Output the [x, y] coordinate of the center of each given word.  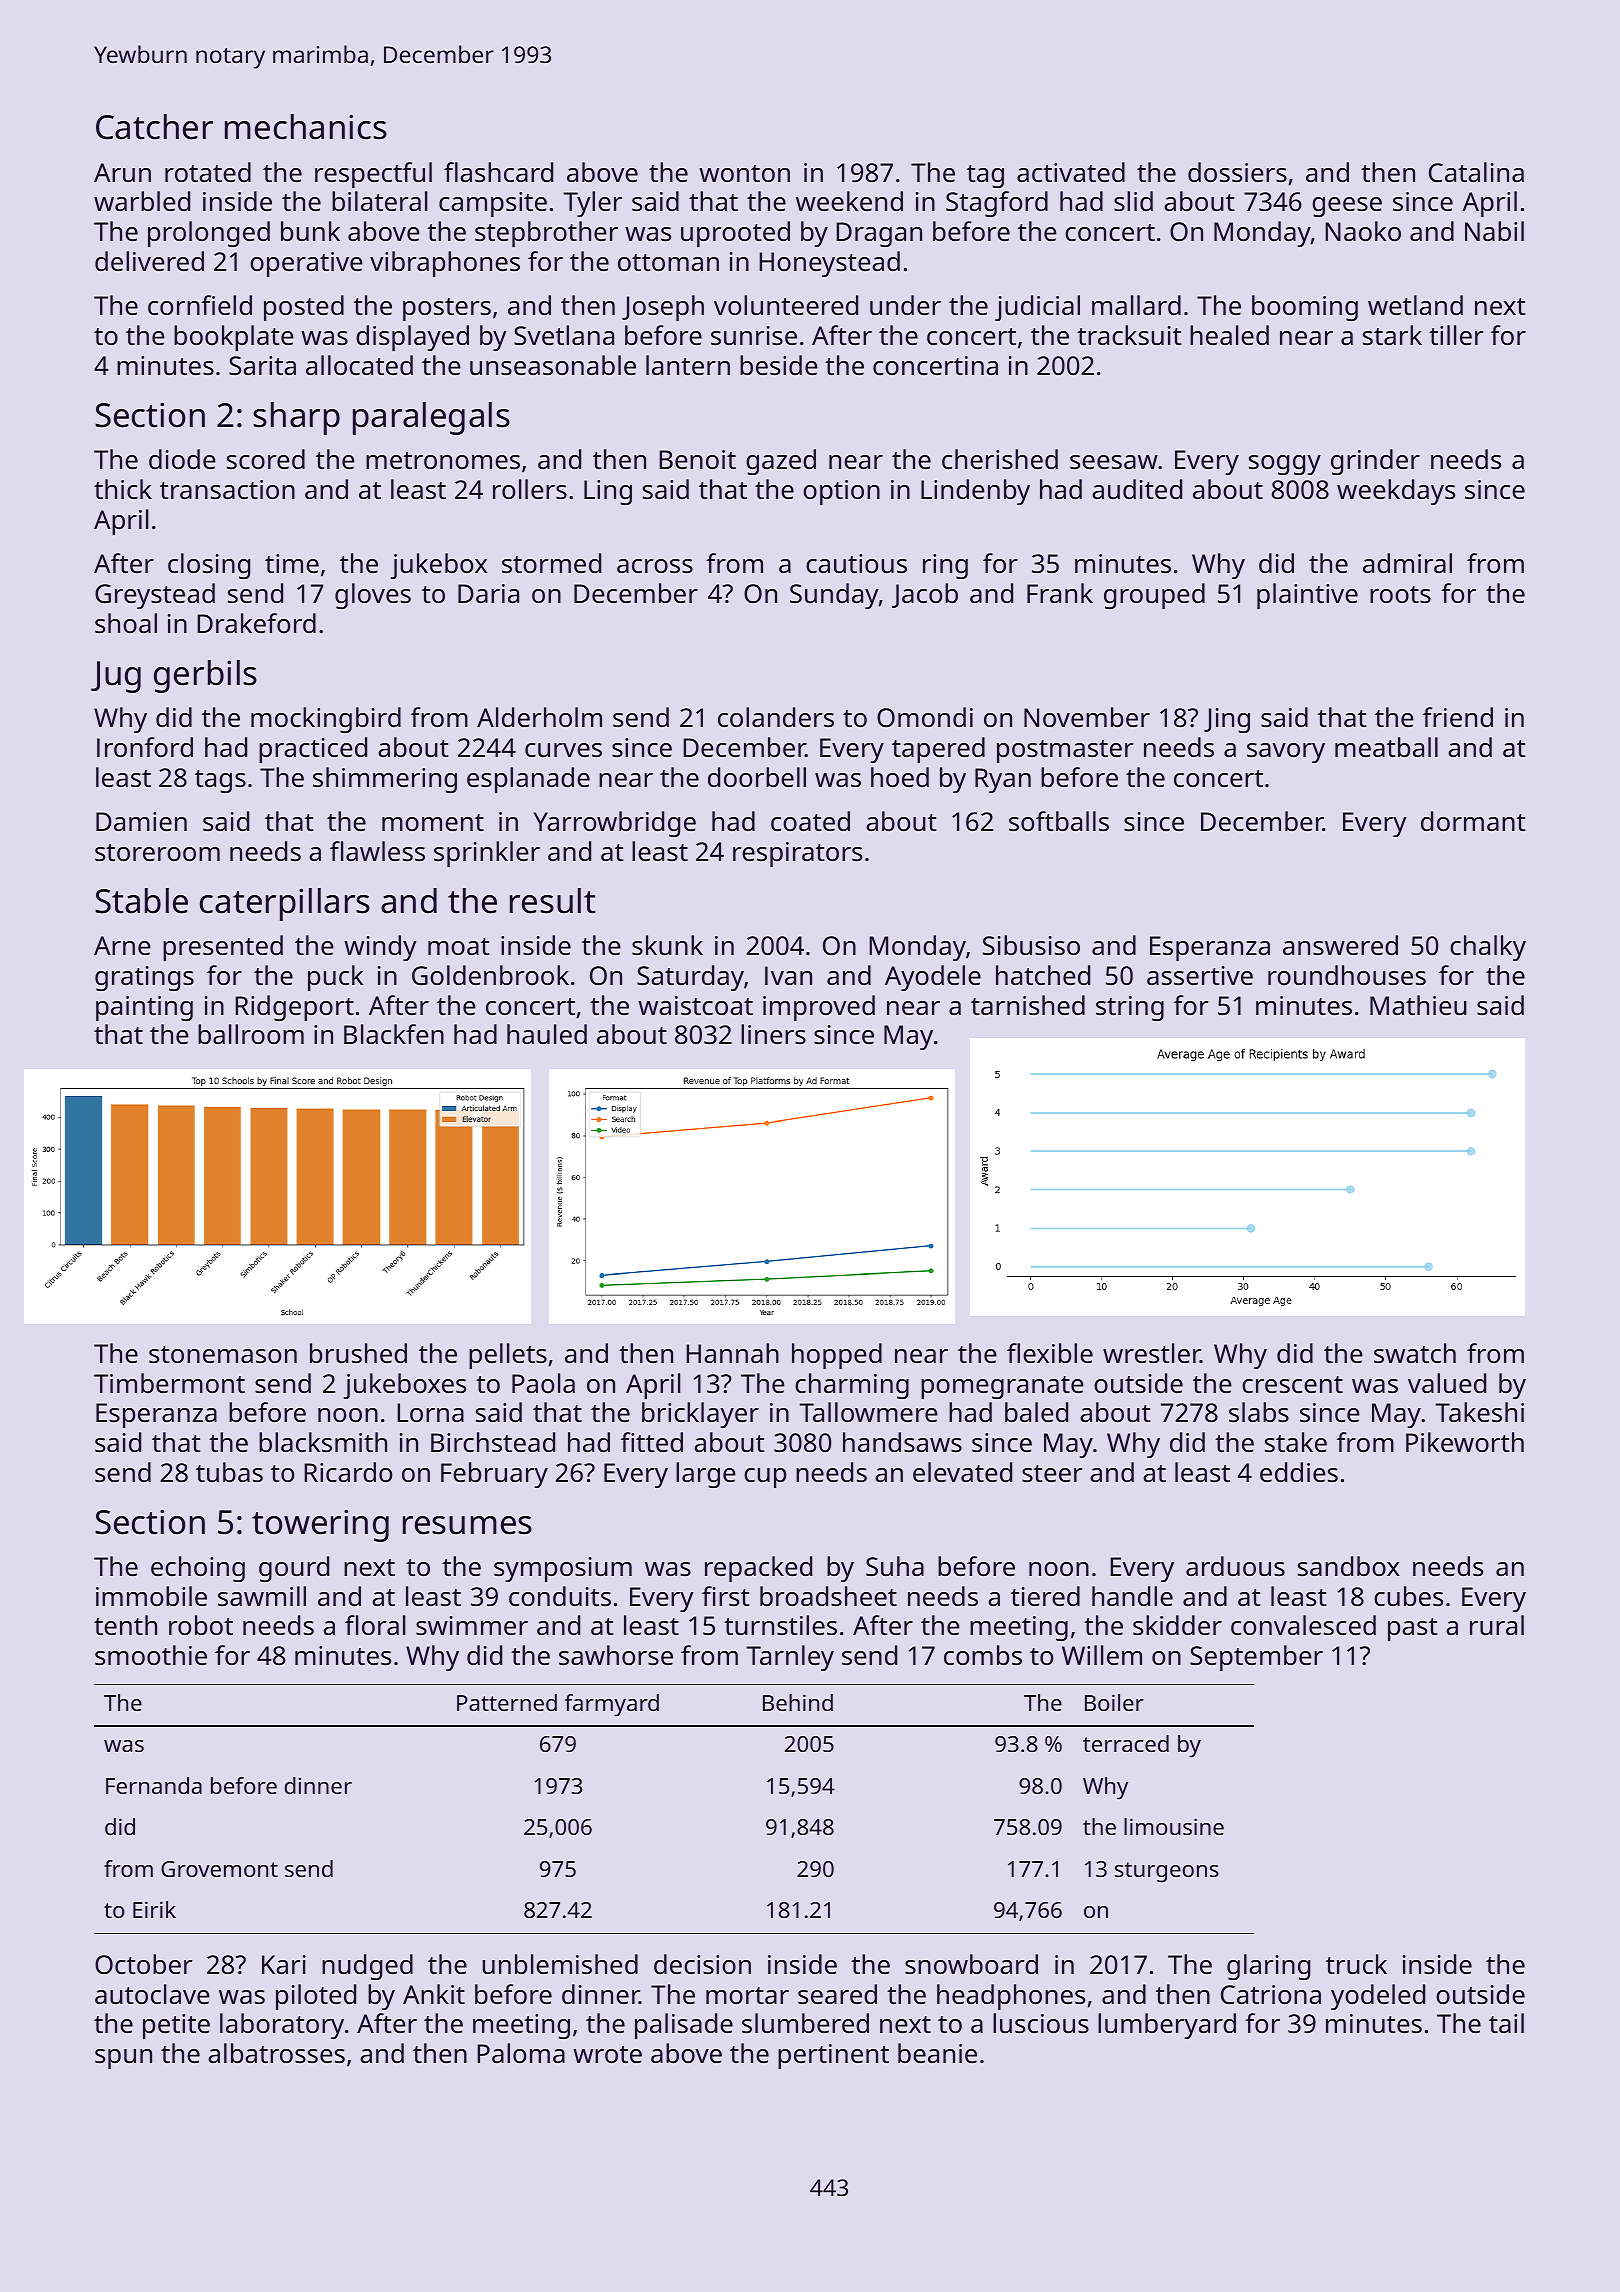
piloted [316, 1997]
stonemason [223, 1355]
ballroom [251, 1034]
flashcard [498, 172]
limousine [1174, 1826]
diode [182, 459]
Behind [798, 1702]
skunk [667, 945]
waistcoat [695, 1006]
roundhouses [1347, 975]
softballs [1059, 821]
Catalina [1476, 172]
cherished [1000, 459]
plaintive [1307, 596]
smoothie [151, 1655]
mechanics [306, 127]
